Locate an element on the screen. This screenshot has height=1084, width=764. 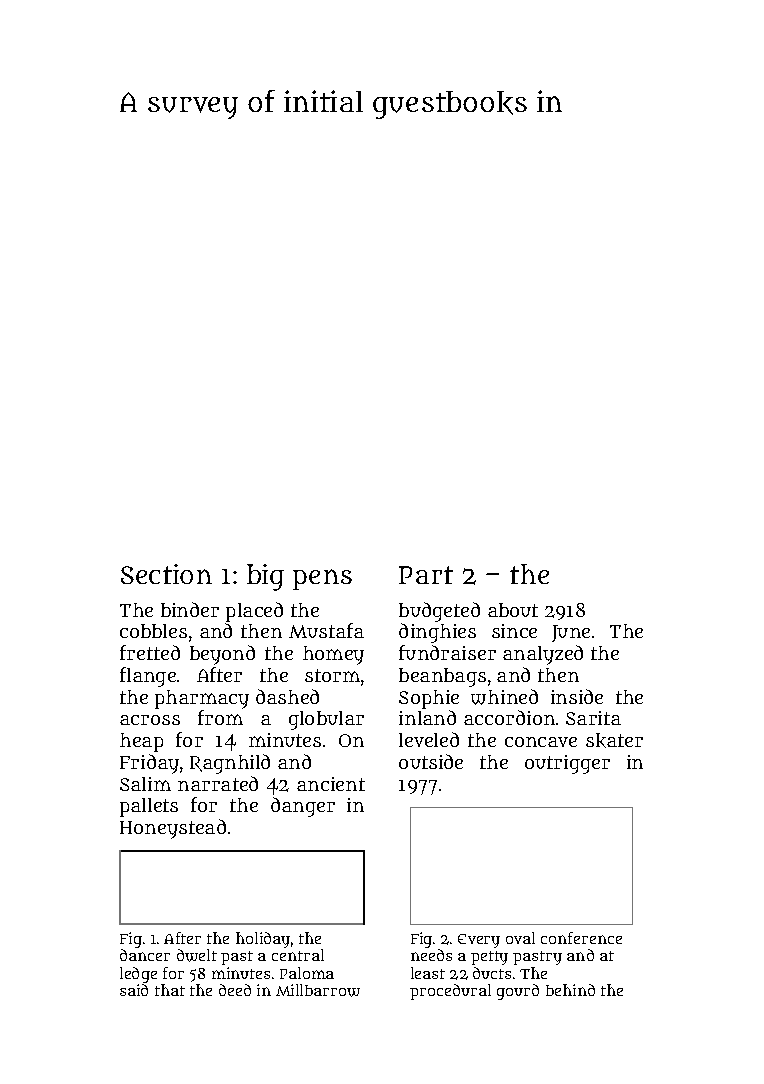
said is located at coordinates (134, 990).
